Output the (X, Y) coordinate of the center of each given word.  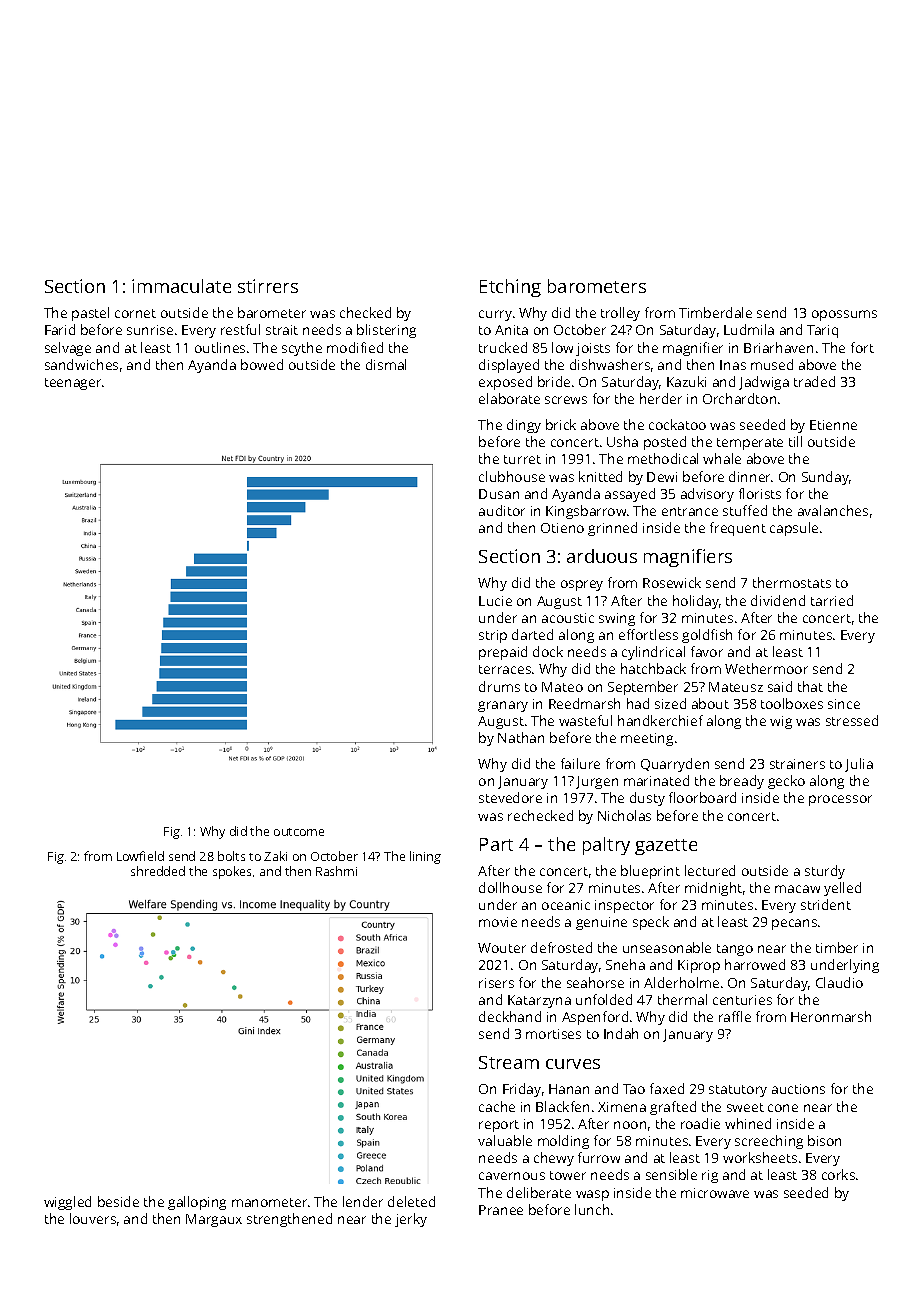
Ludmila (749, 329)
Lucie (495, 601)
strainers (797, 764)
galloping (197, 1203)
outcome (299, 832)
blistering (386, 331)
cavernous (512, 1176)
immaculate (181, 286)
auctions (798, 1089)
